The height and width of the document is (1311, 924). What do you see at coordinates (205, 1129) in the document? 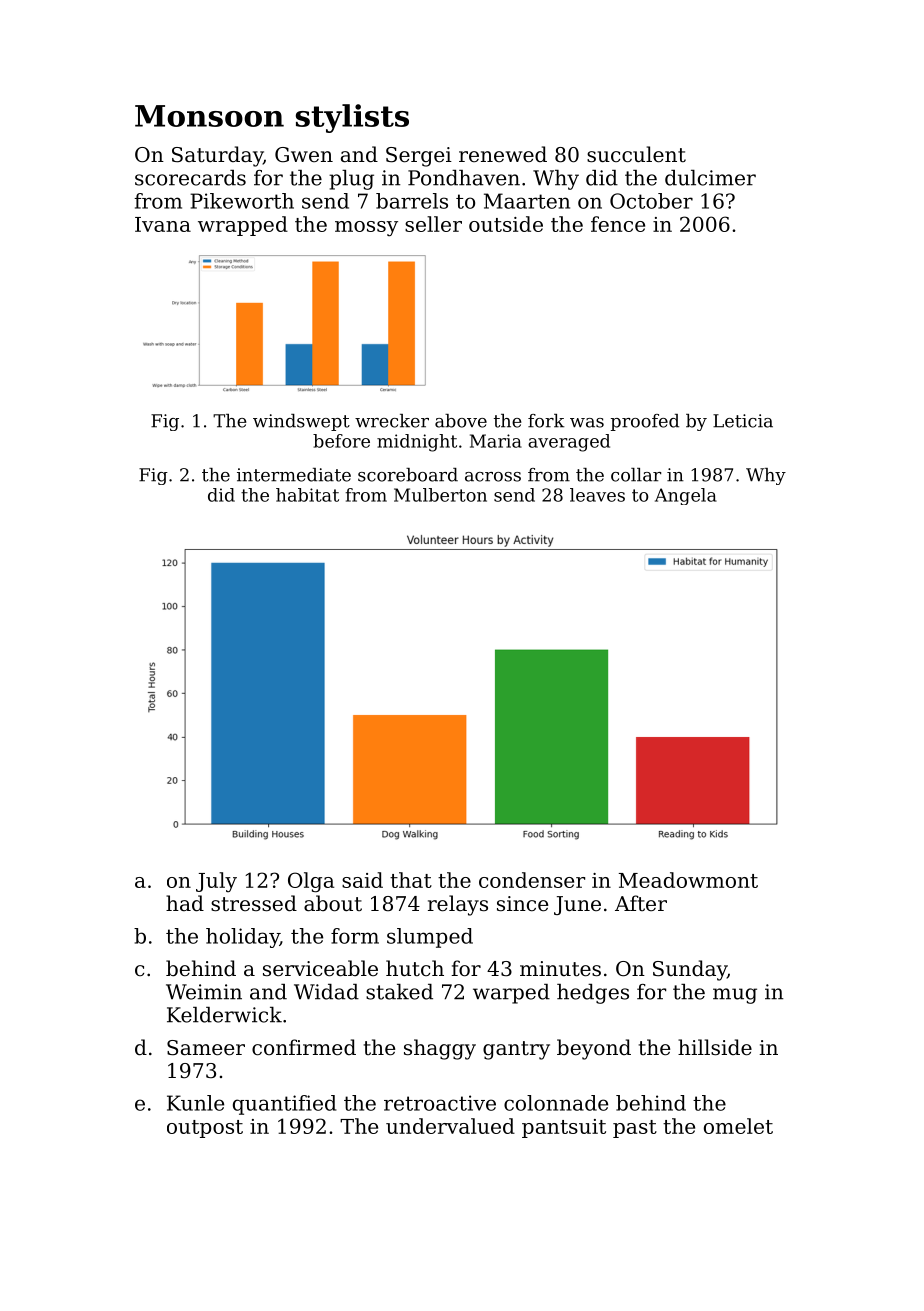
I see `outpost` at bounding box center [205, 1129].
